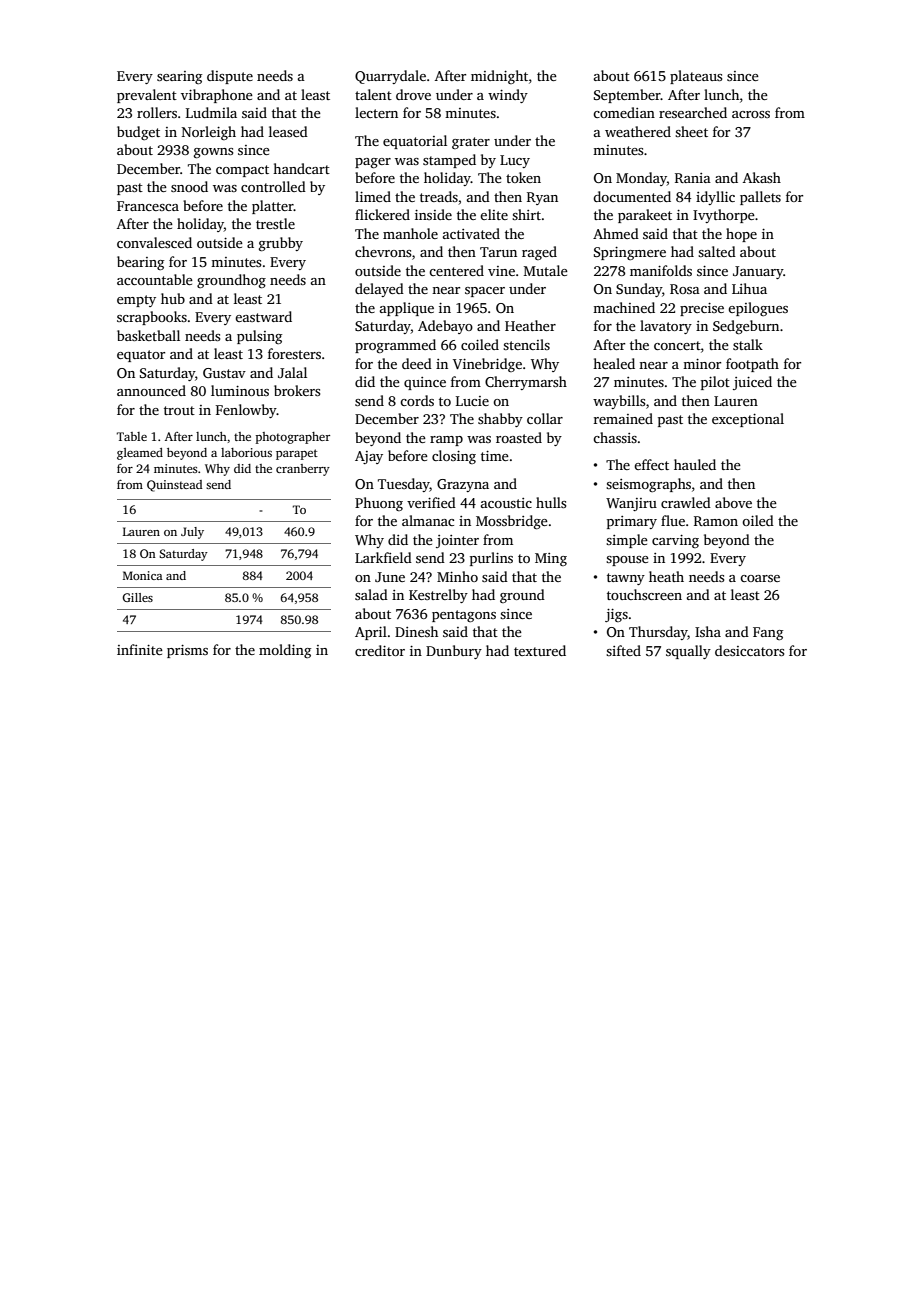 Image resolution: width=924 pixels, height=1308 pixels. I want to click on manifolds, so click(661, 270).
